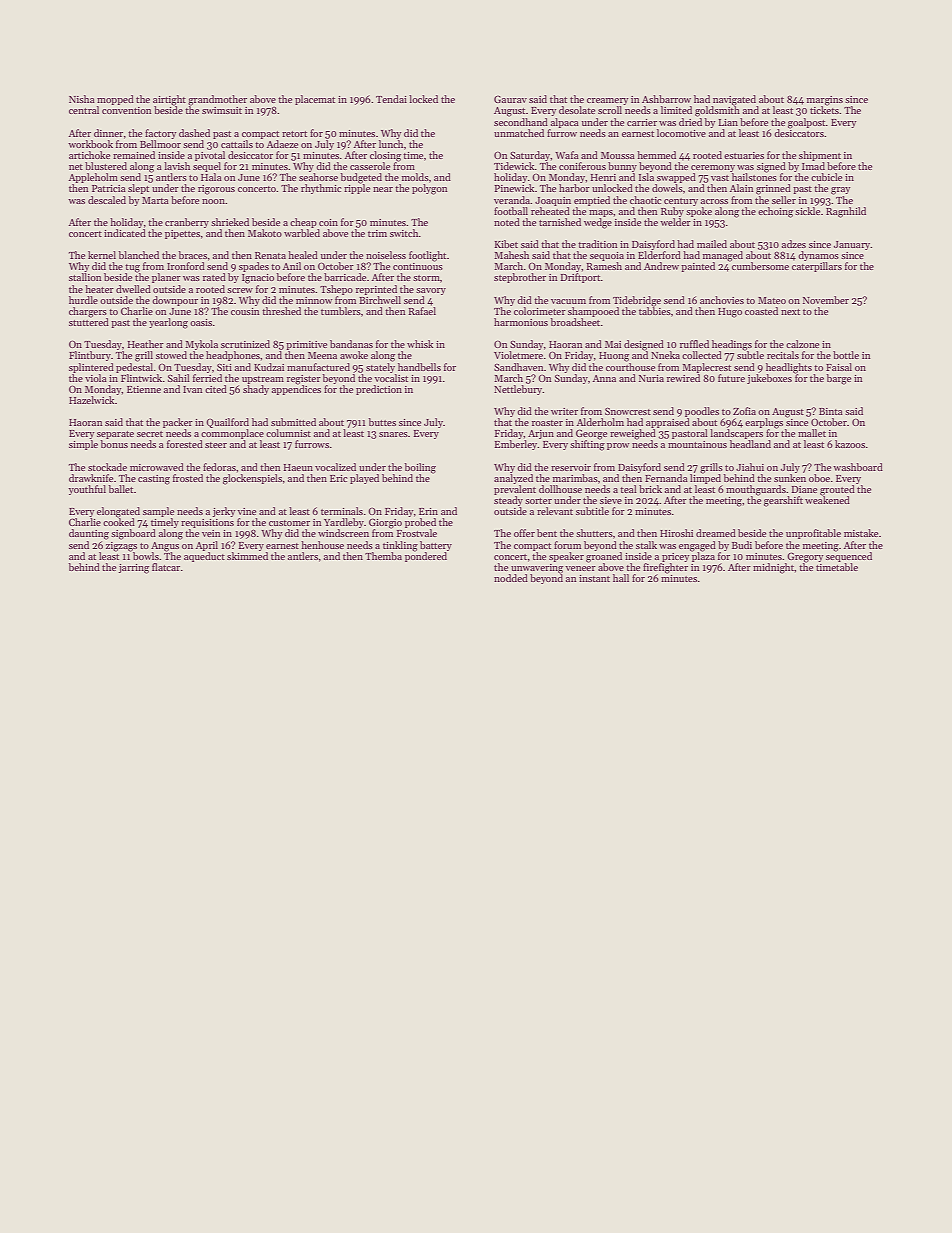 This document has height=1233, width=952. What do you see at coordinates (846, 212) in the document?
I see `Ragnhild` at bounding box center [846, 212].
